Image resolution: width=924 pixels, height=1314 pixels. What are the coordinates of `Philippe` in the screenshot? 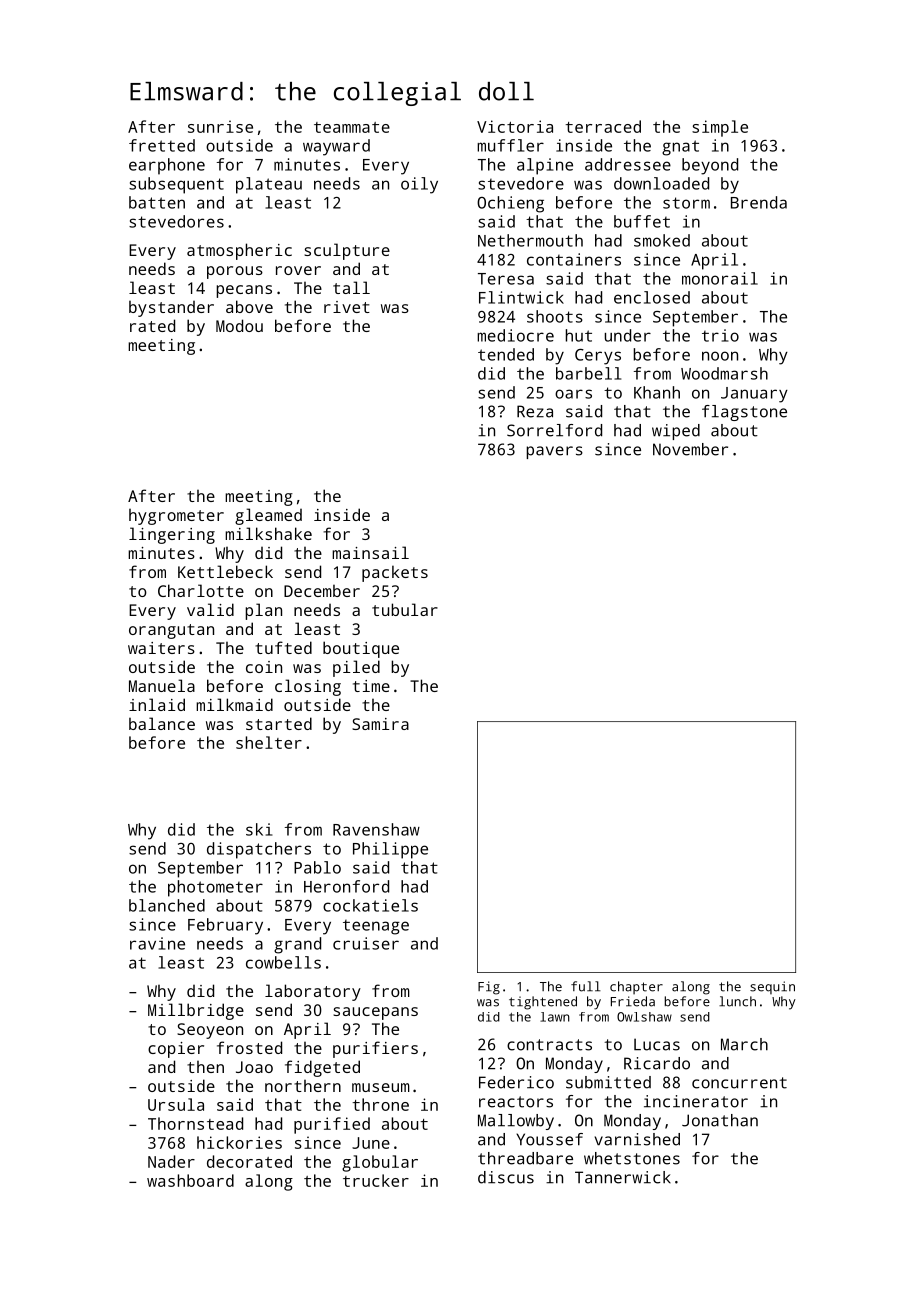 It's located at (390, 850).
